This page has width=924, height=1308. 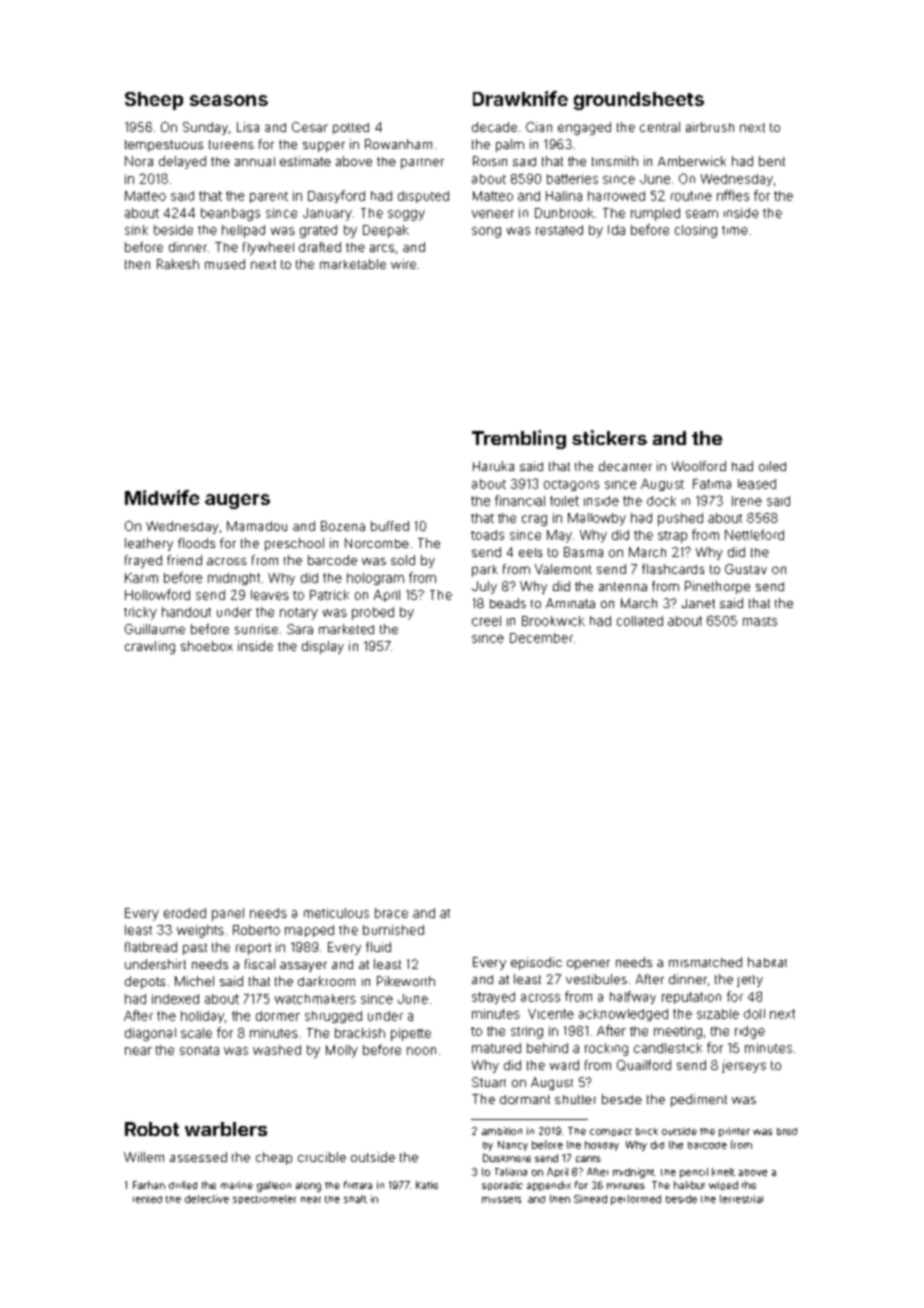 What do you see at coordinates (185, 913) in the page?
I see `eroded` at bounding box center [185, 913].
